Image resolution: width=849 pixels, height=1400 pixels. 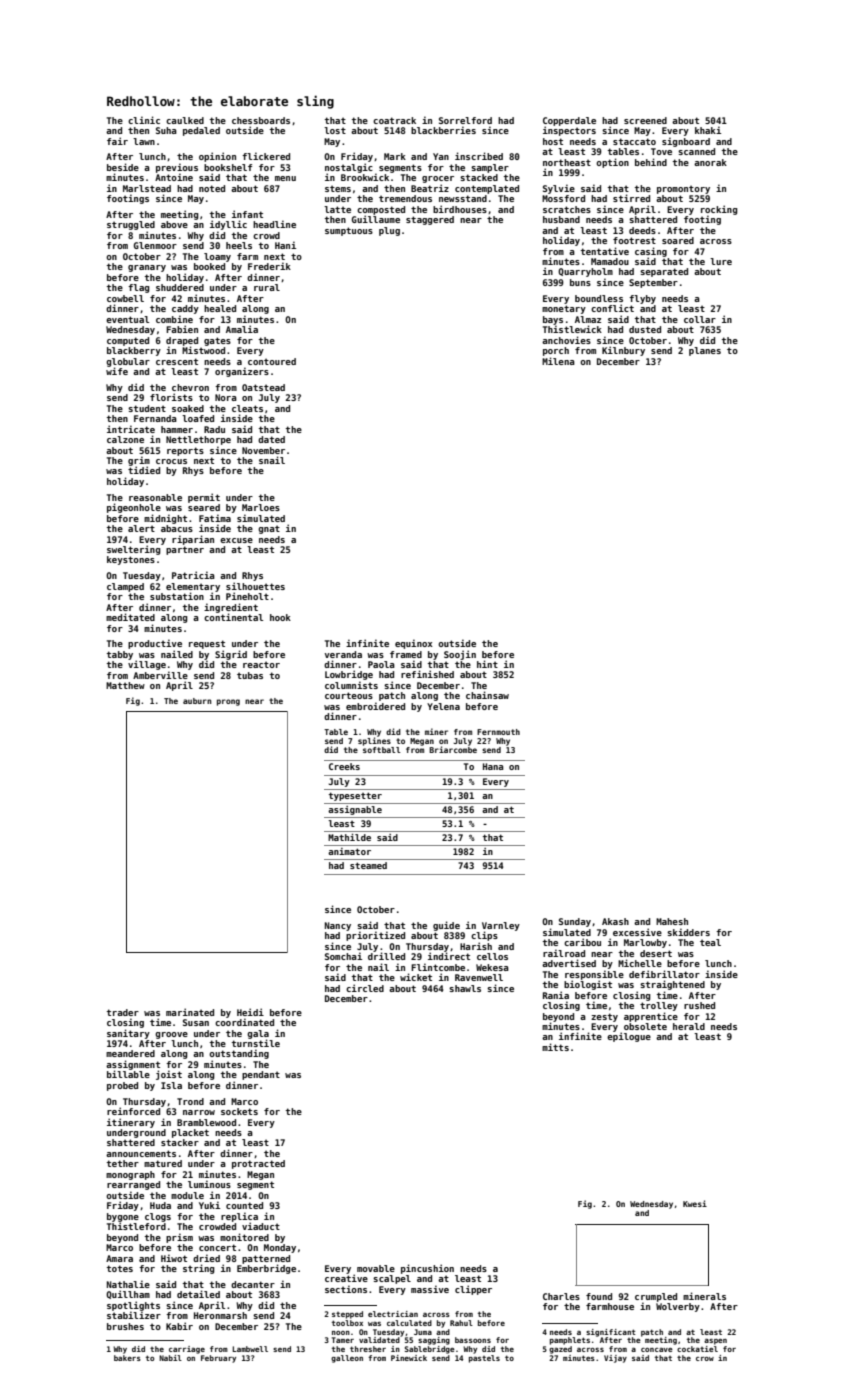 What do you see at coordinates (171, 397) in the document?
I see `florists` at bounding box center [171, 397].
